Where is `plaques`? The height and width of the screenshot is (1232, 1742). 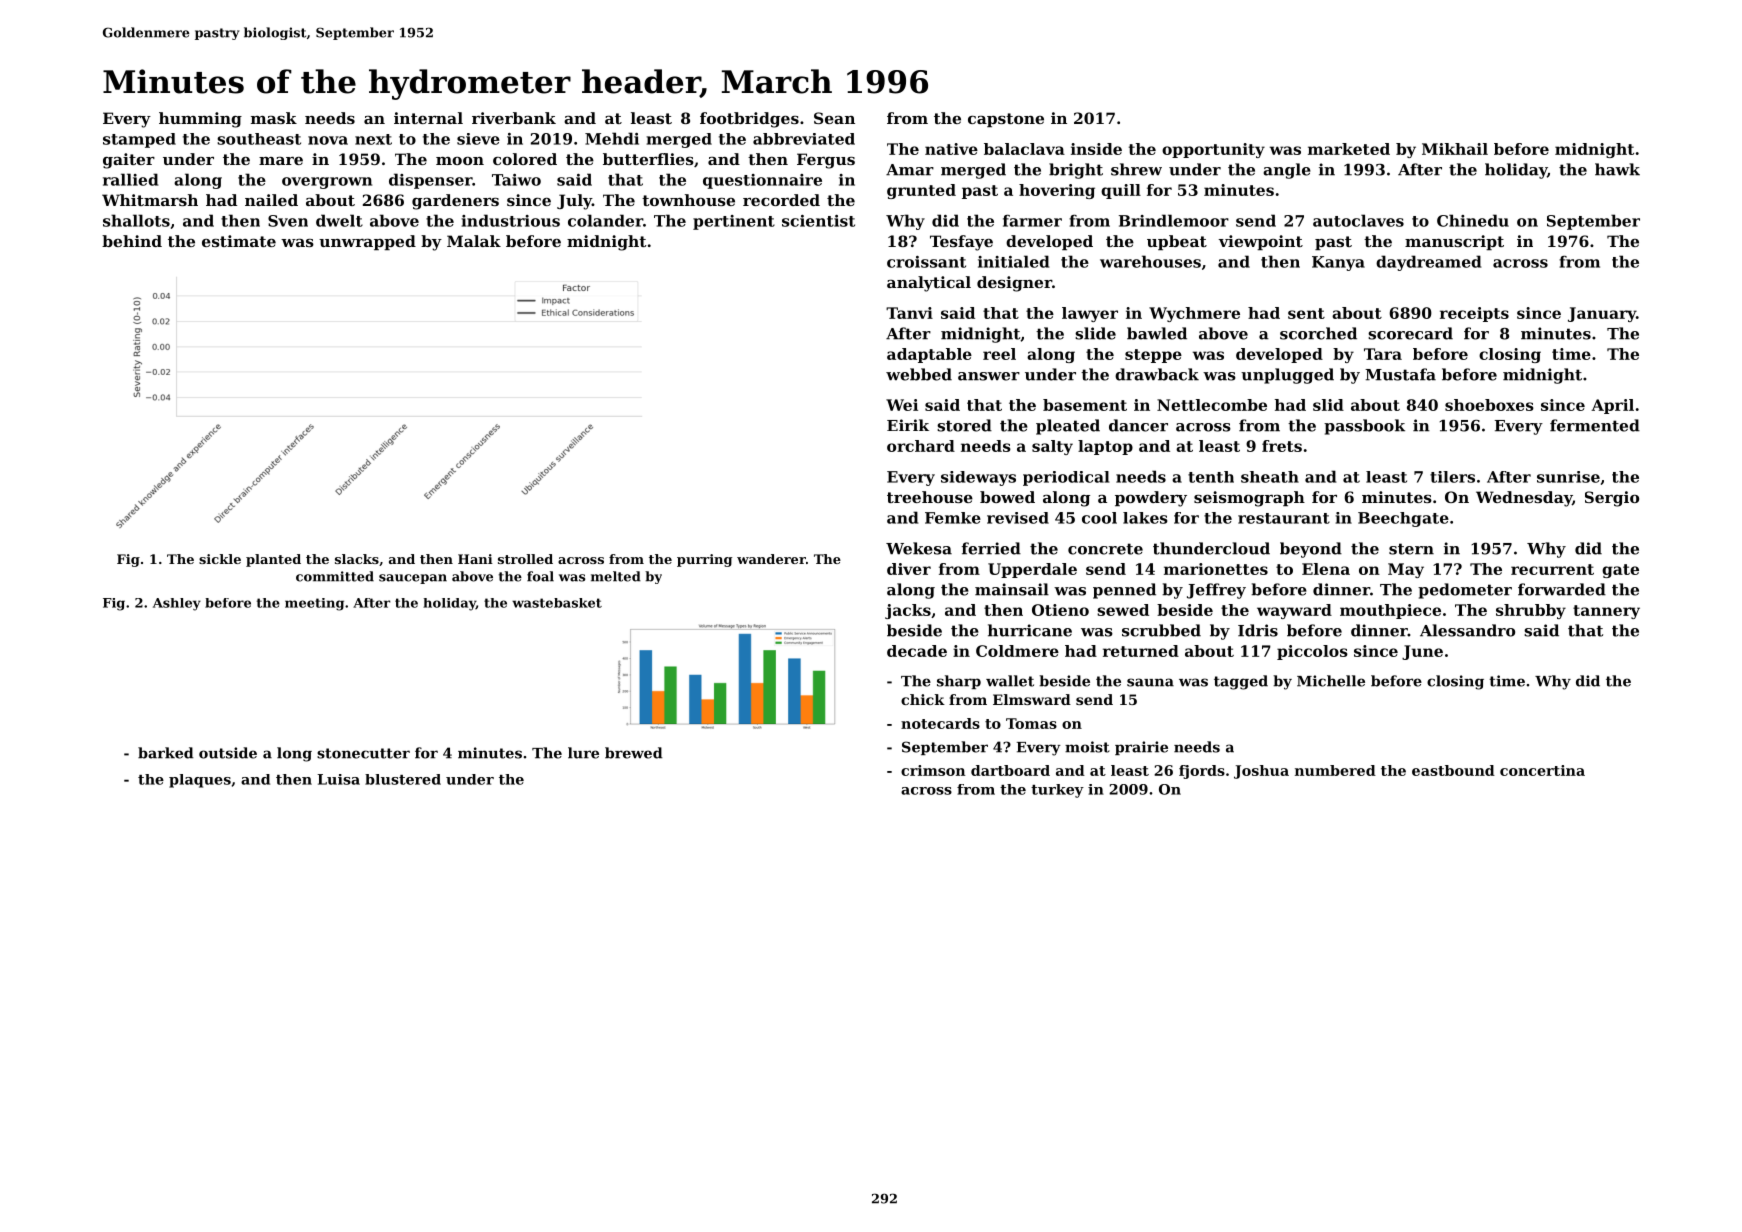 plaques is located at coordinates (200, 781).
